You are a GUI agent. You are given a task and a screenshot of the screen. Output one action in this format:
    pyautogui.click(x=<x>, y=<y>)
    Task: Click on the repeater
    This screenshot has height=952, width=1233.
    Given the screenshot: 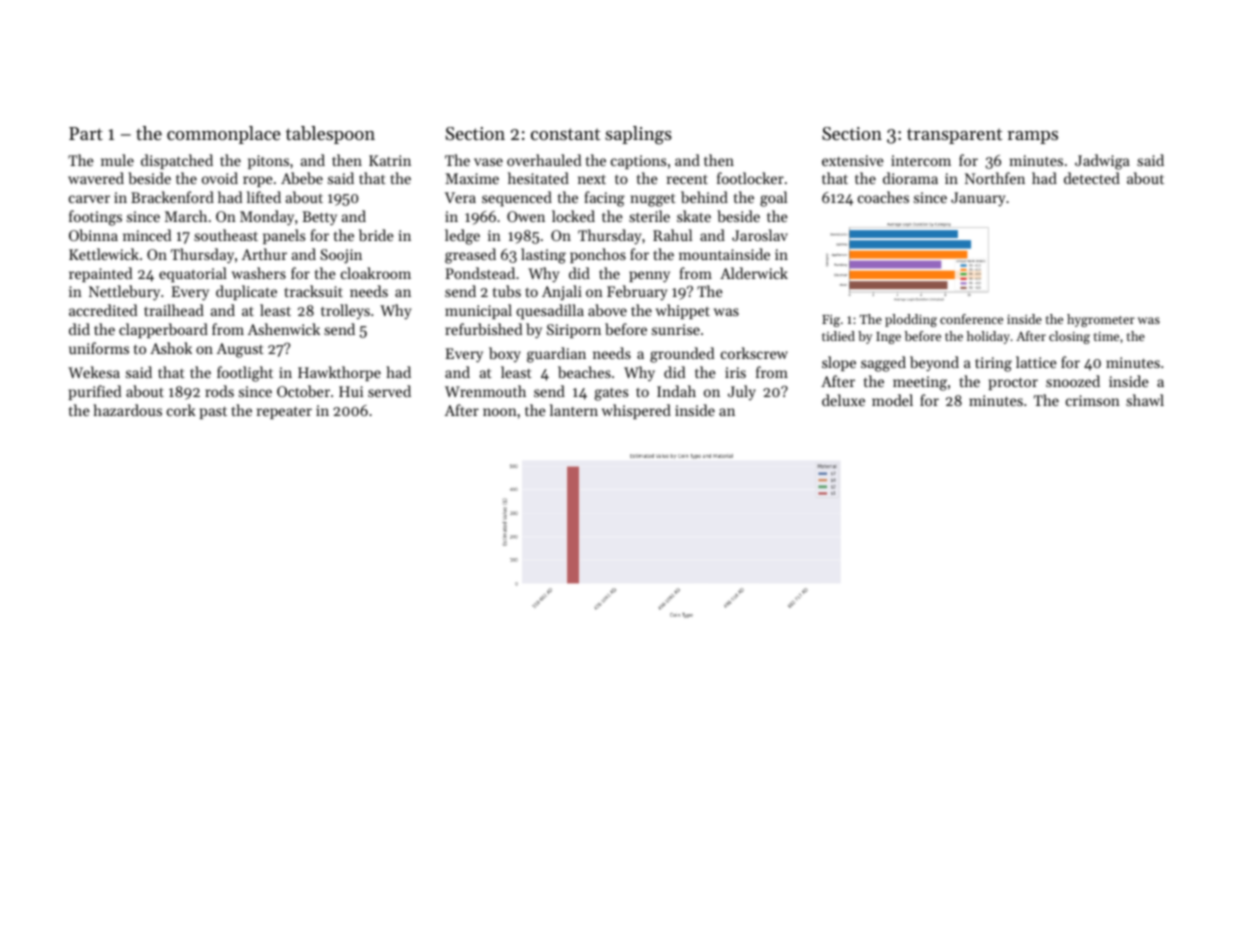 What is the action you would take?
    pyautogui.click(x=284, y=412)
